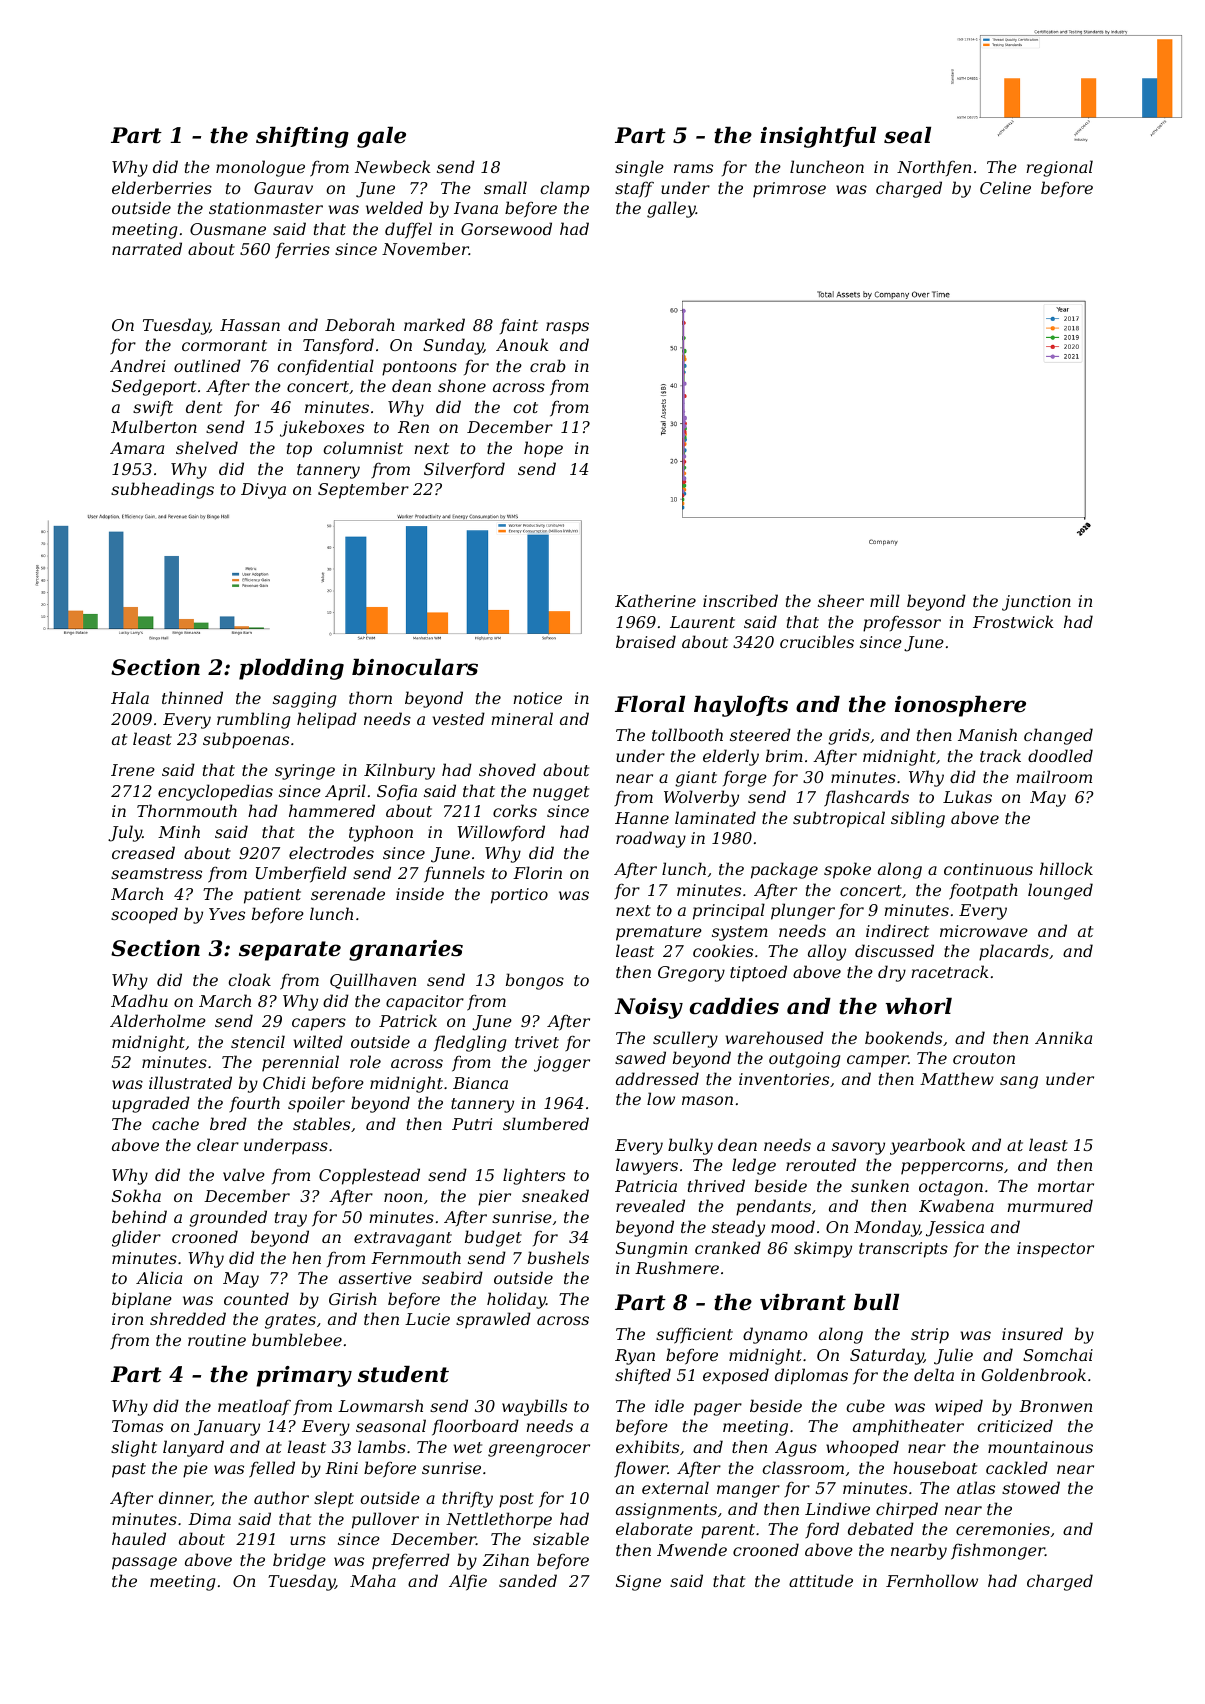 The height and width of the page is (1704, 1205). I want to click on clamp, so click(564, 189).
